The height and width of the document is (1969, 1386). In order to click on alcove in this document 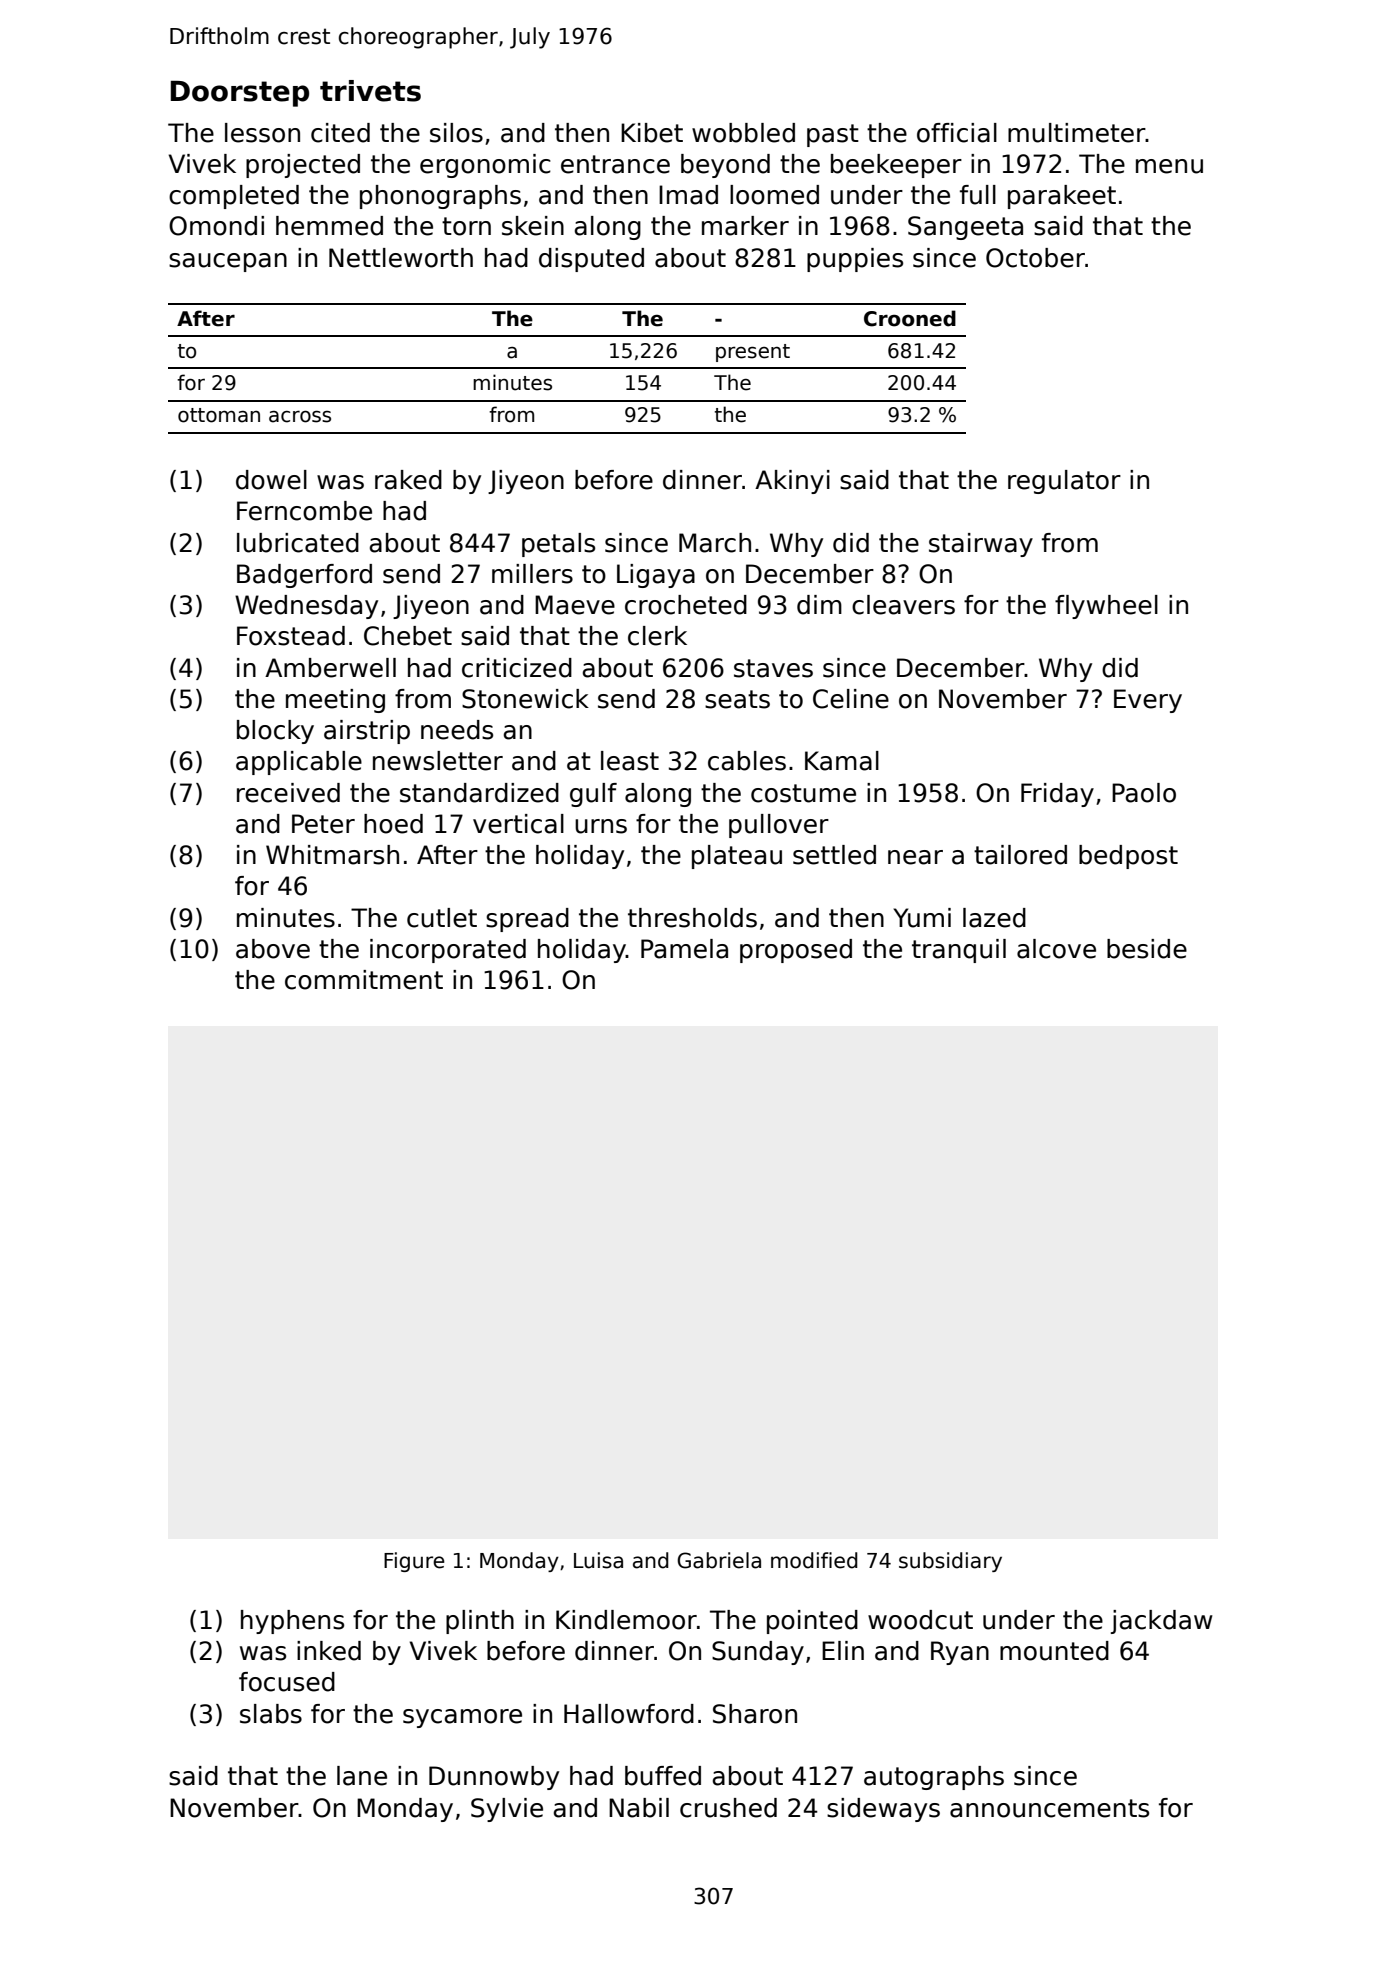, I will do `click(1056, 949)`.
